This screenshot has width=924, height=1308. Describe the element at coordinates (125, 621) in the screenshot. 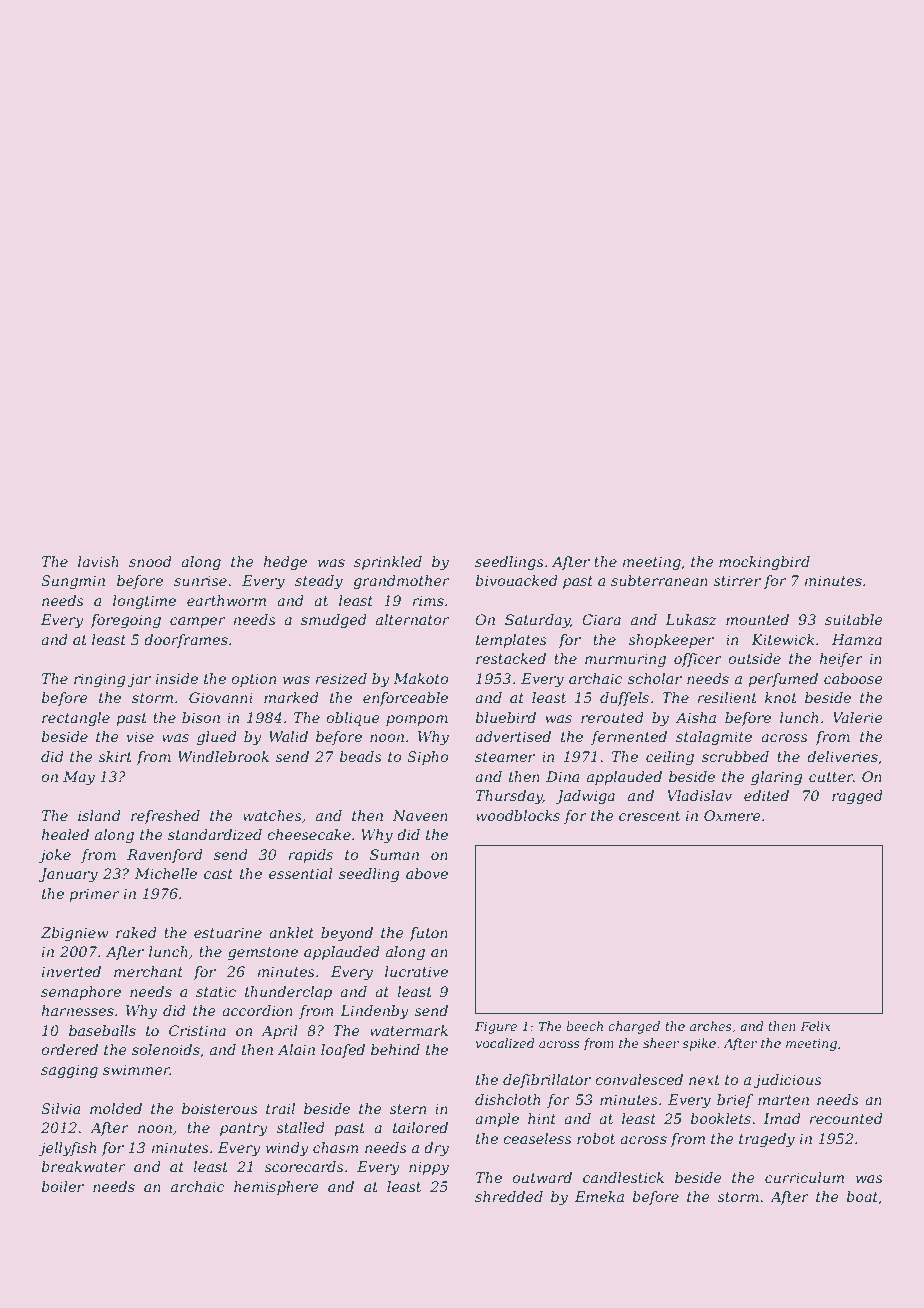

I see `foregoing` at that location.
